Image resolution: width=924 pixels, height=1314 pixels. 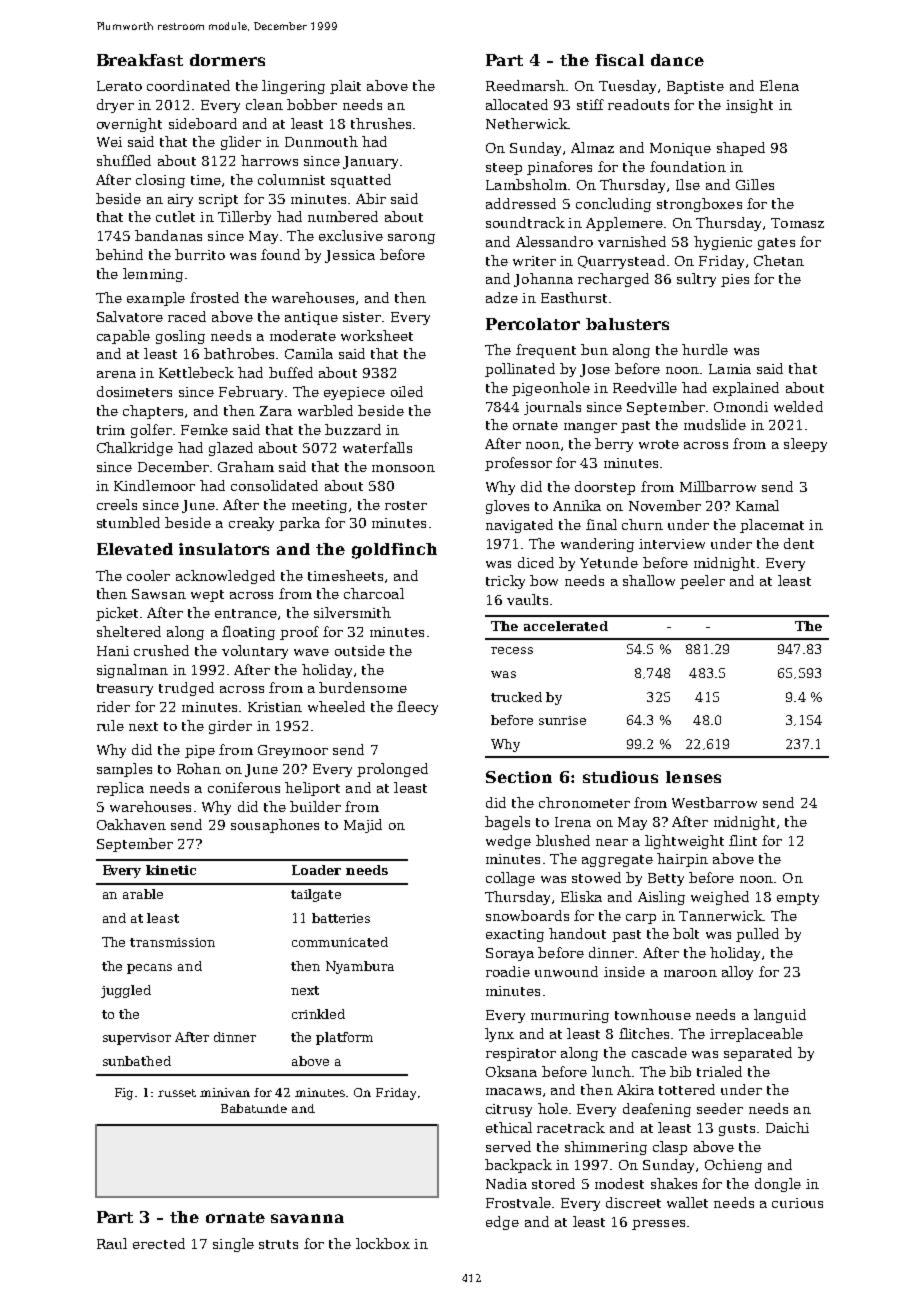 I want to click on flint, so click(x=743, y=840).
